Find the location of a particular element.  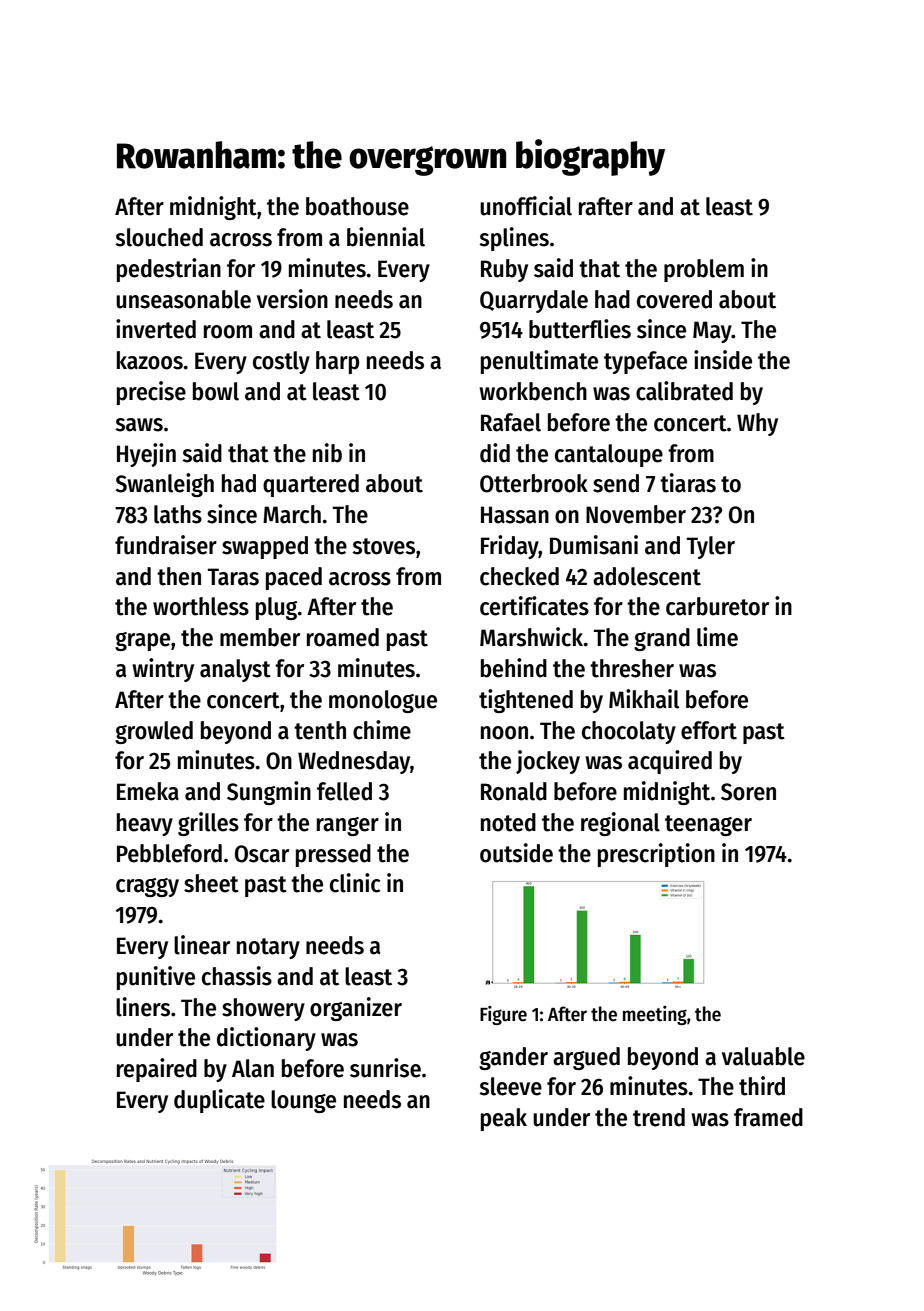

dictionary is located at coordinates (266, 1039).
